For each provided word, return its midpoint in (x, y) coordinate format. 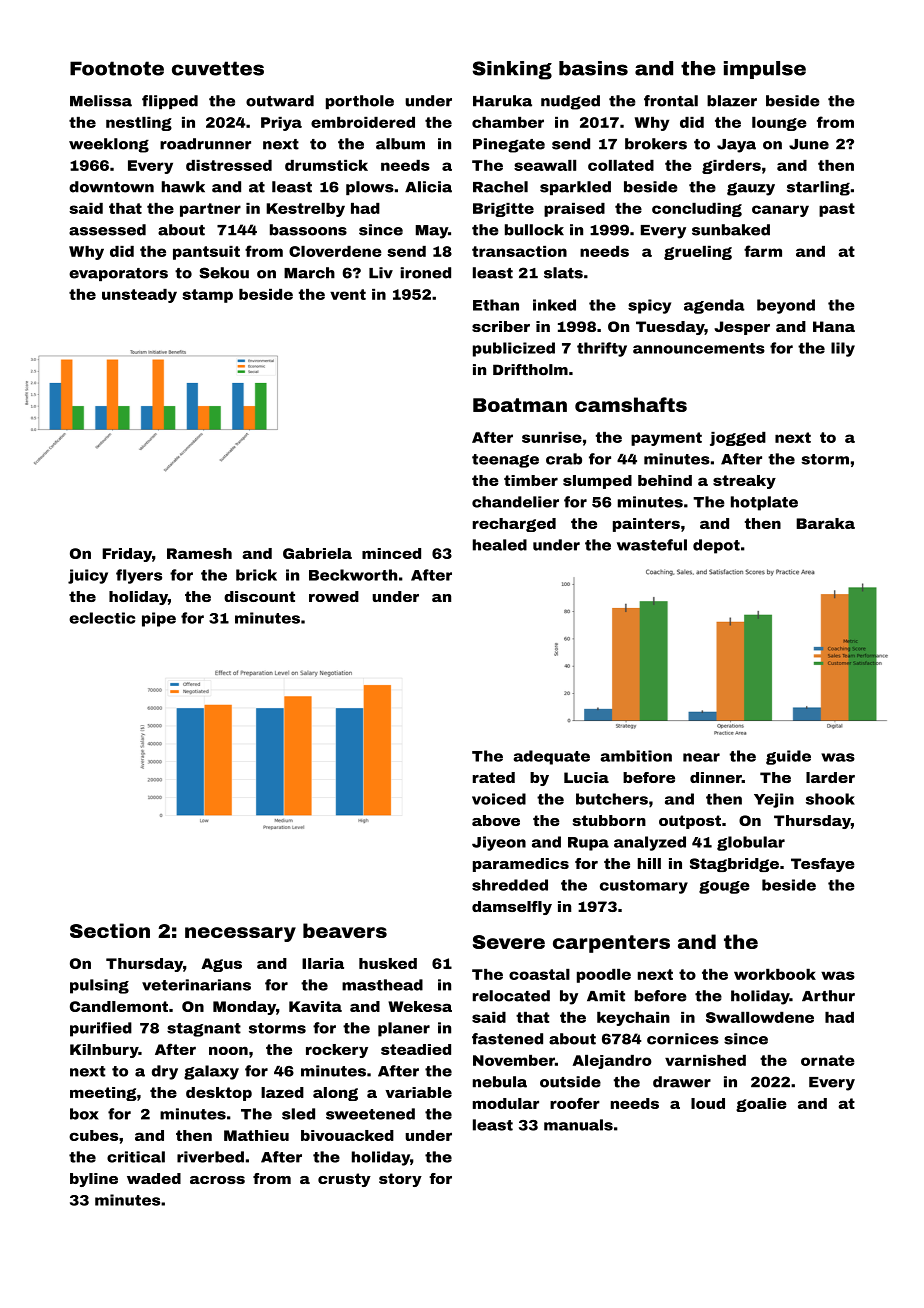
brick (256, 575)
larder (830, 777)
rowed (334, 596)
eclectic (102, 618)
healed (500, 545)
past (837, 210)
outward (280, 101)
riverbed (210, 1157)
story (400, 1180)
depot (716, 546)
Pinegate (509, 145)
